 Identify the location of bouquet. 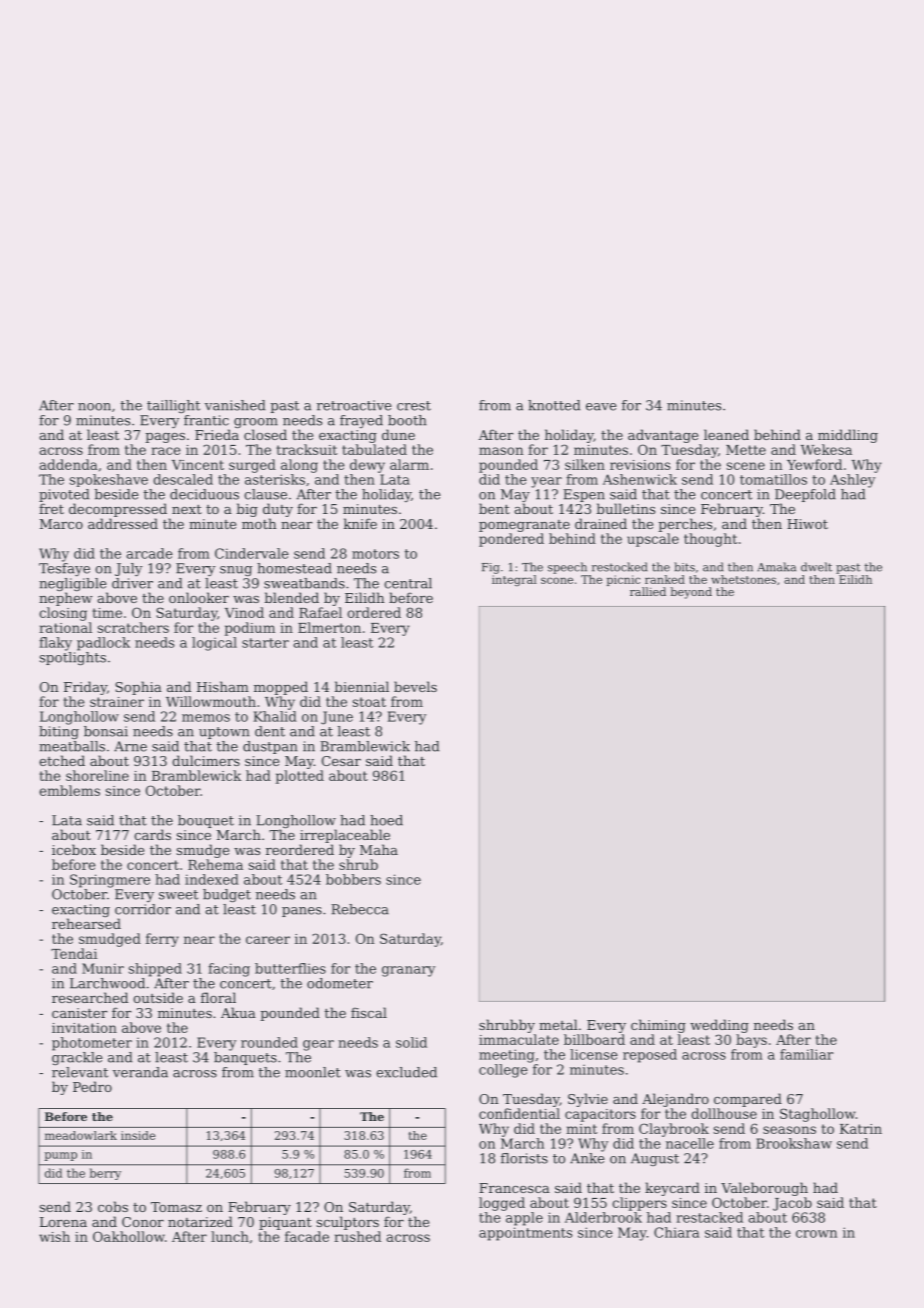
(206, 821).
